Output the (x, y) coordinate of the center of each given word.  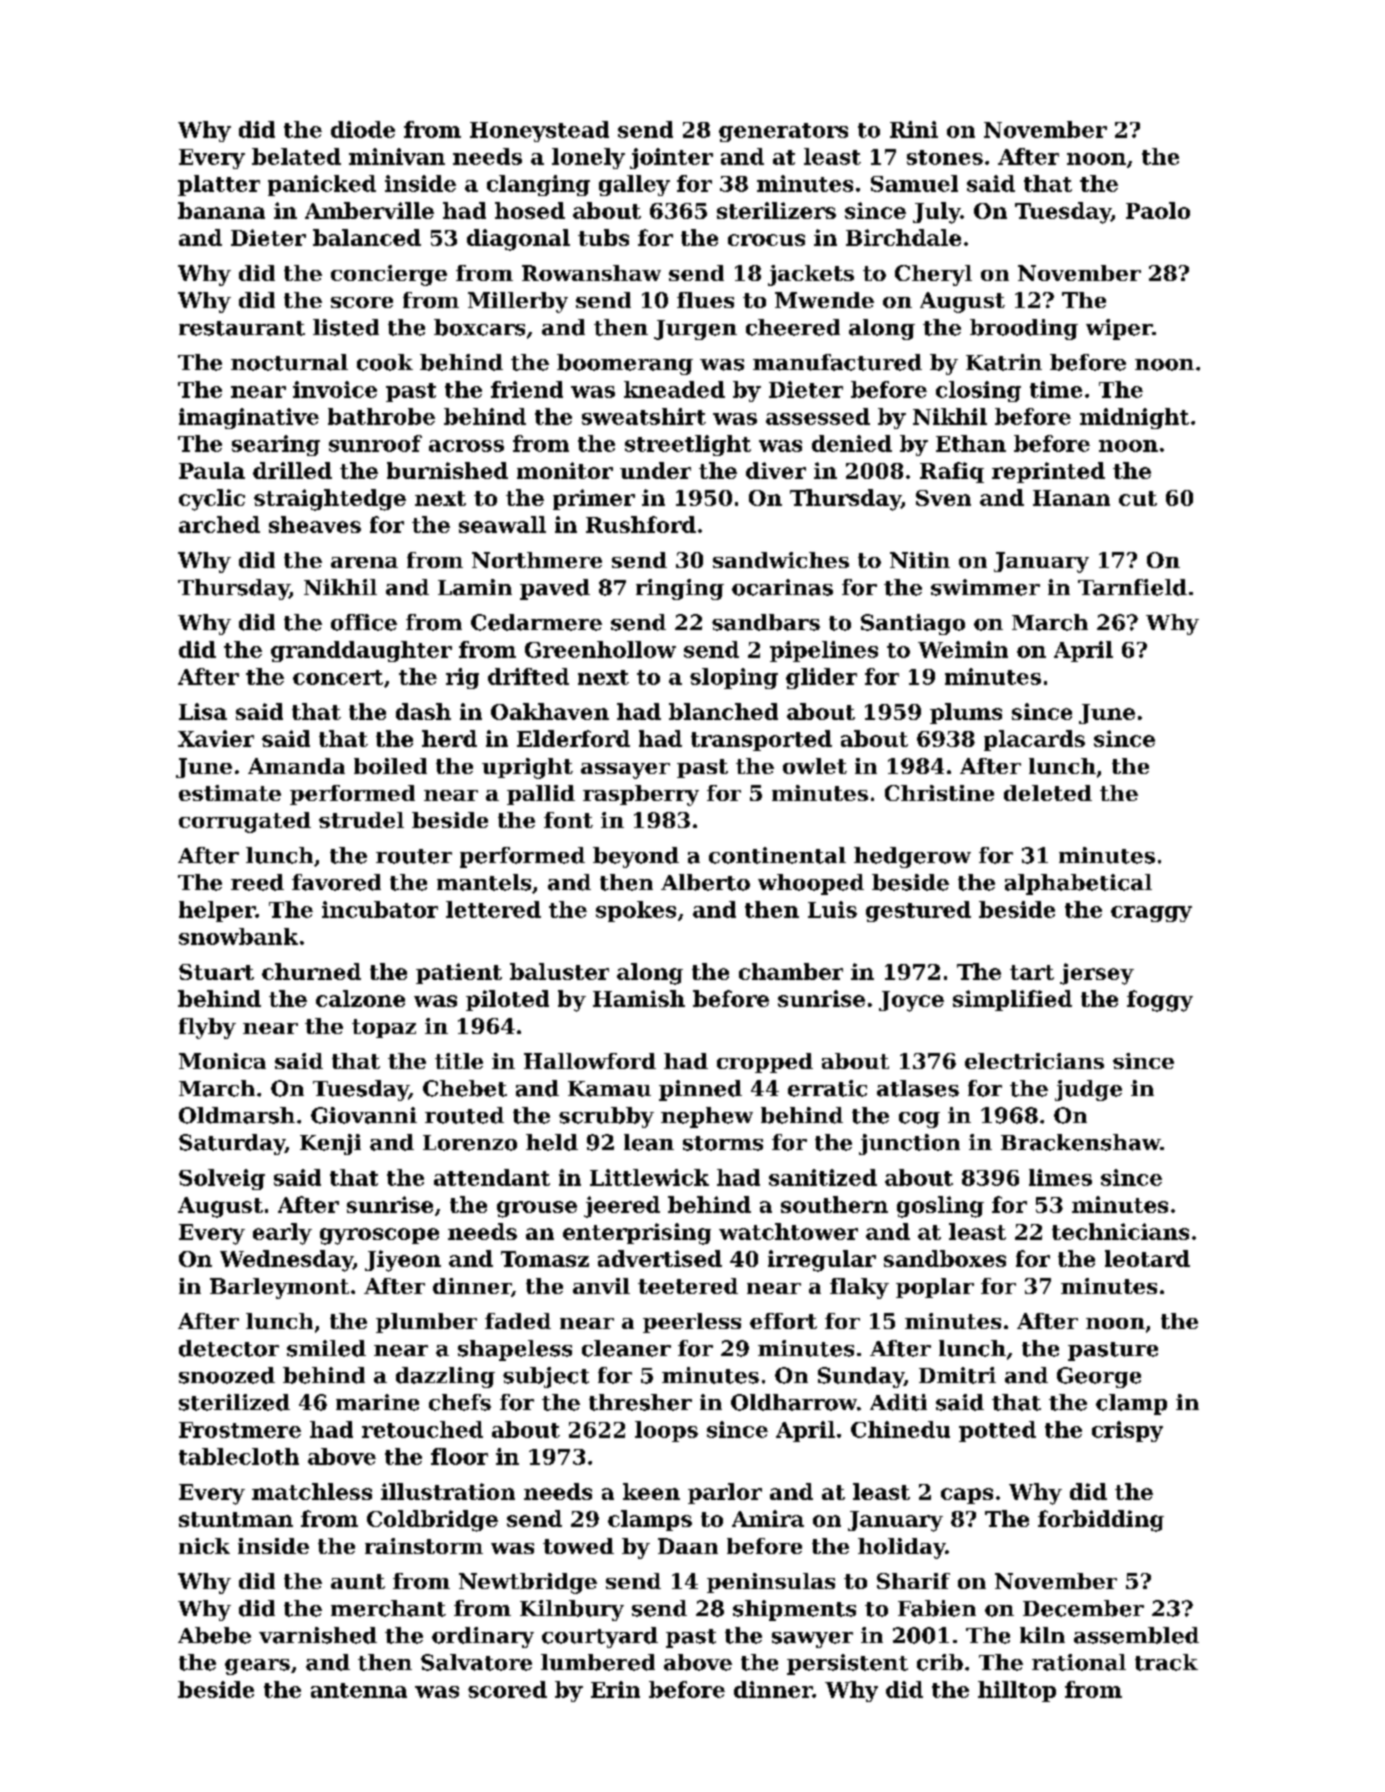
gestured (918, 911)
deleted (1048, 793)
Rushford (641, 524)
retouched (422, 1429)
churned (311, 971)
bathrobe (381, 416)
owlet (815, 766)
